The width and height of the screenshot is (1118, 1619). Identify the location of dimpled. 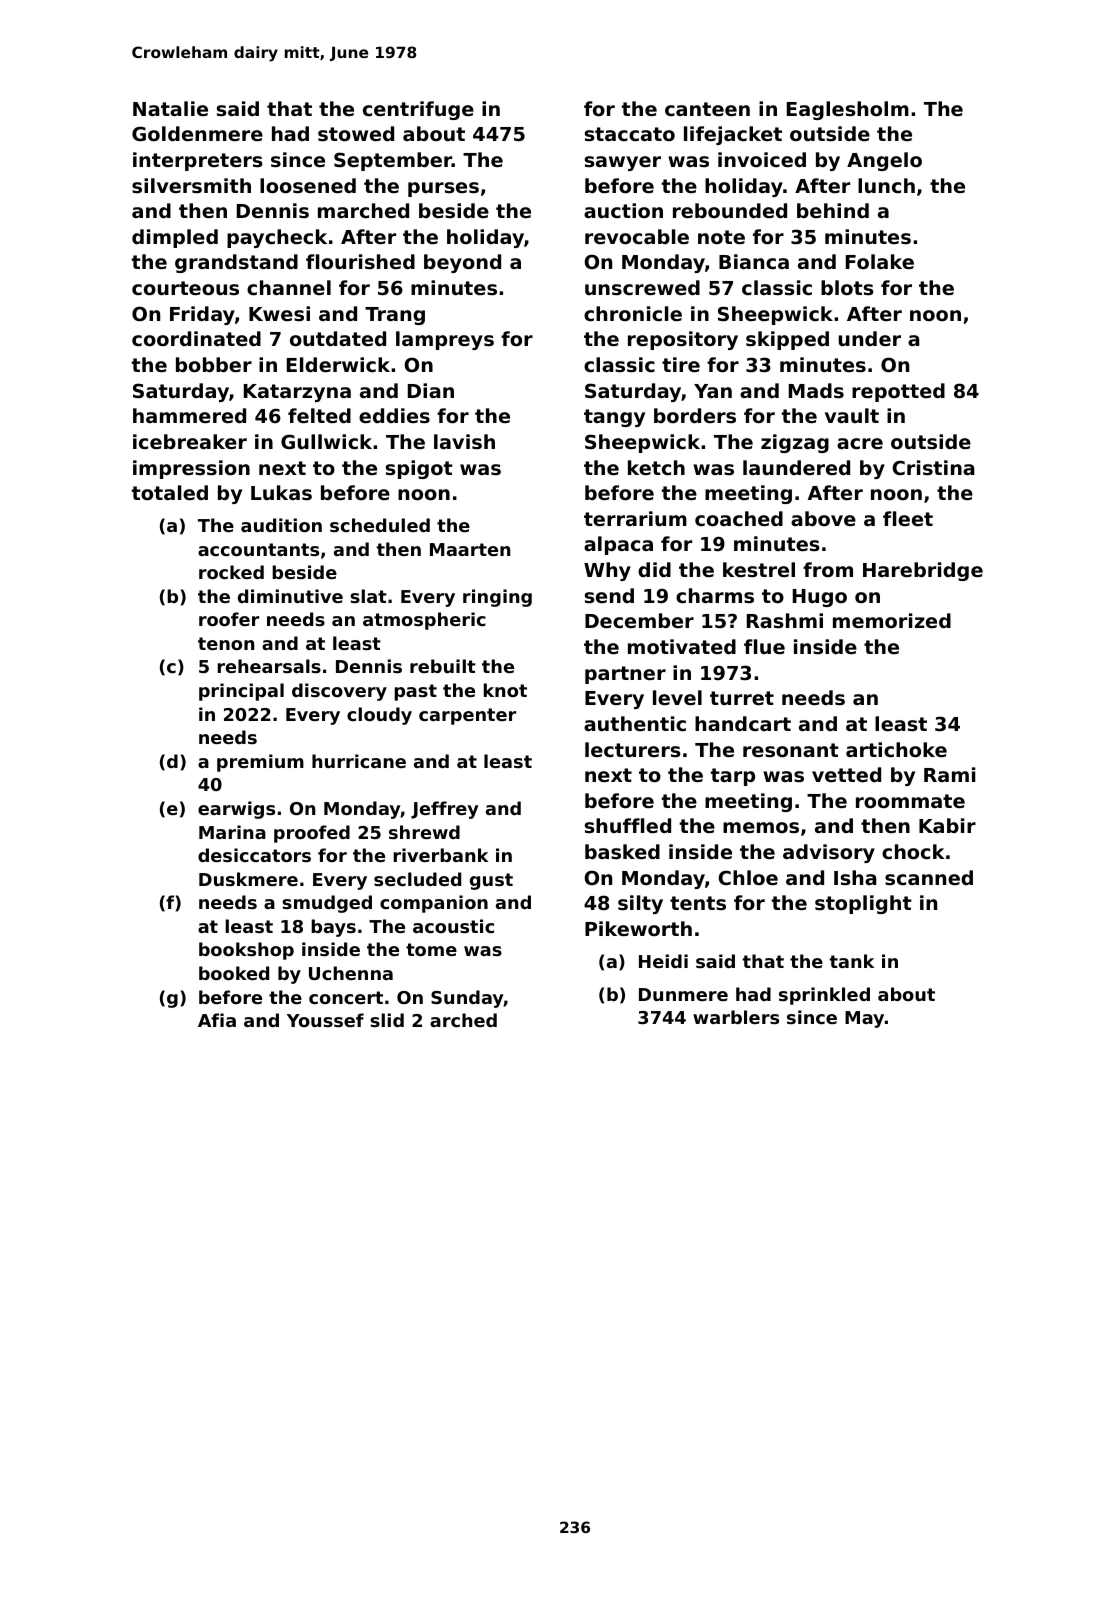
(175, 238).
